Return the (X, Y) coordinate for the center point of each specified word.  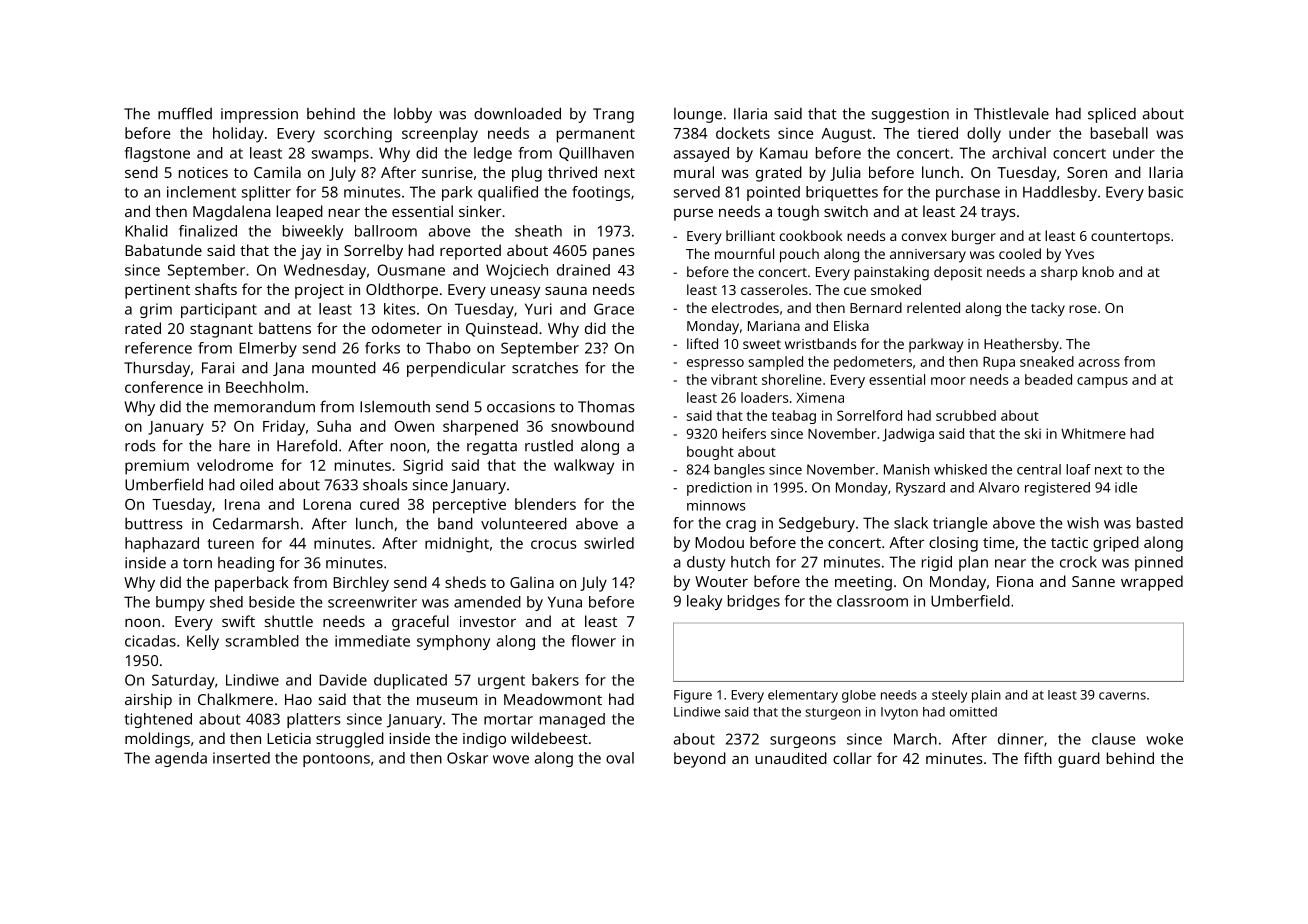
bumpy (180, 603)
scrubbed (966, 415)
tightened (158, 720)
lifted (702, 343)
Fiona (1015, 581)
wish (1083, 523)
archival (1019, 153)
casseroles (774, 289)
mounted (344, 367)
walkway (584, 467)
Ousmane (411, 270)
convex (924, 237)
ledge (493, 154)
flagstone (157, 154)
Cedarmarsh (256, 523)
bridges (754, 602)
